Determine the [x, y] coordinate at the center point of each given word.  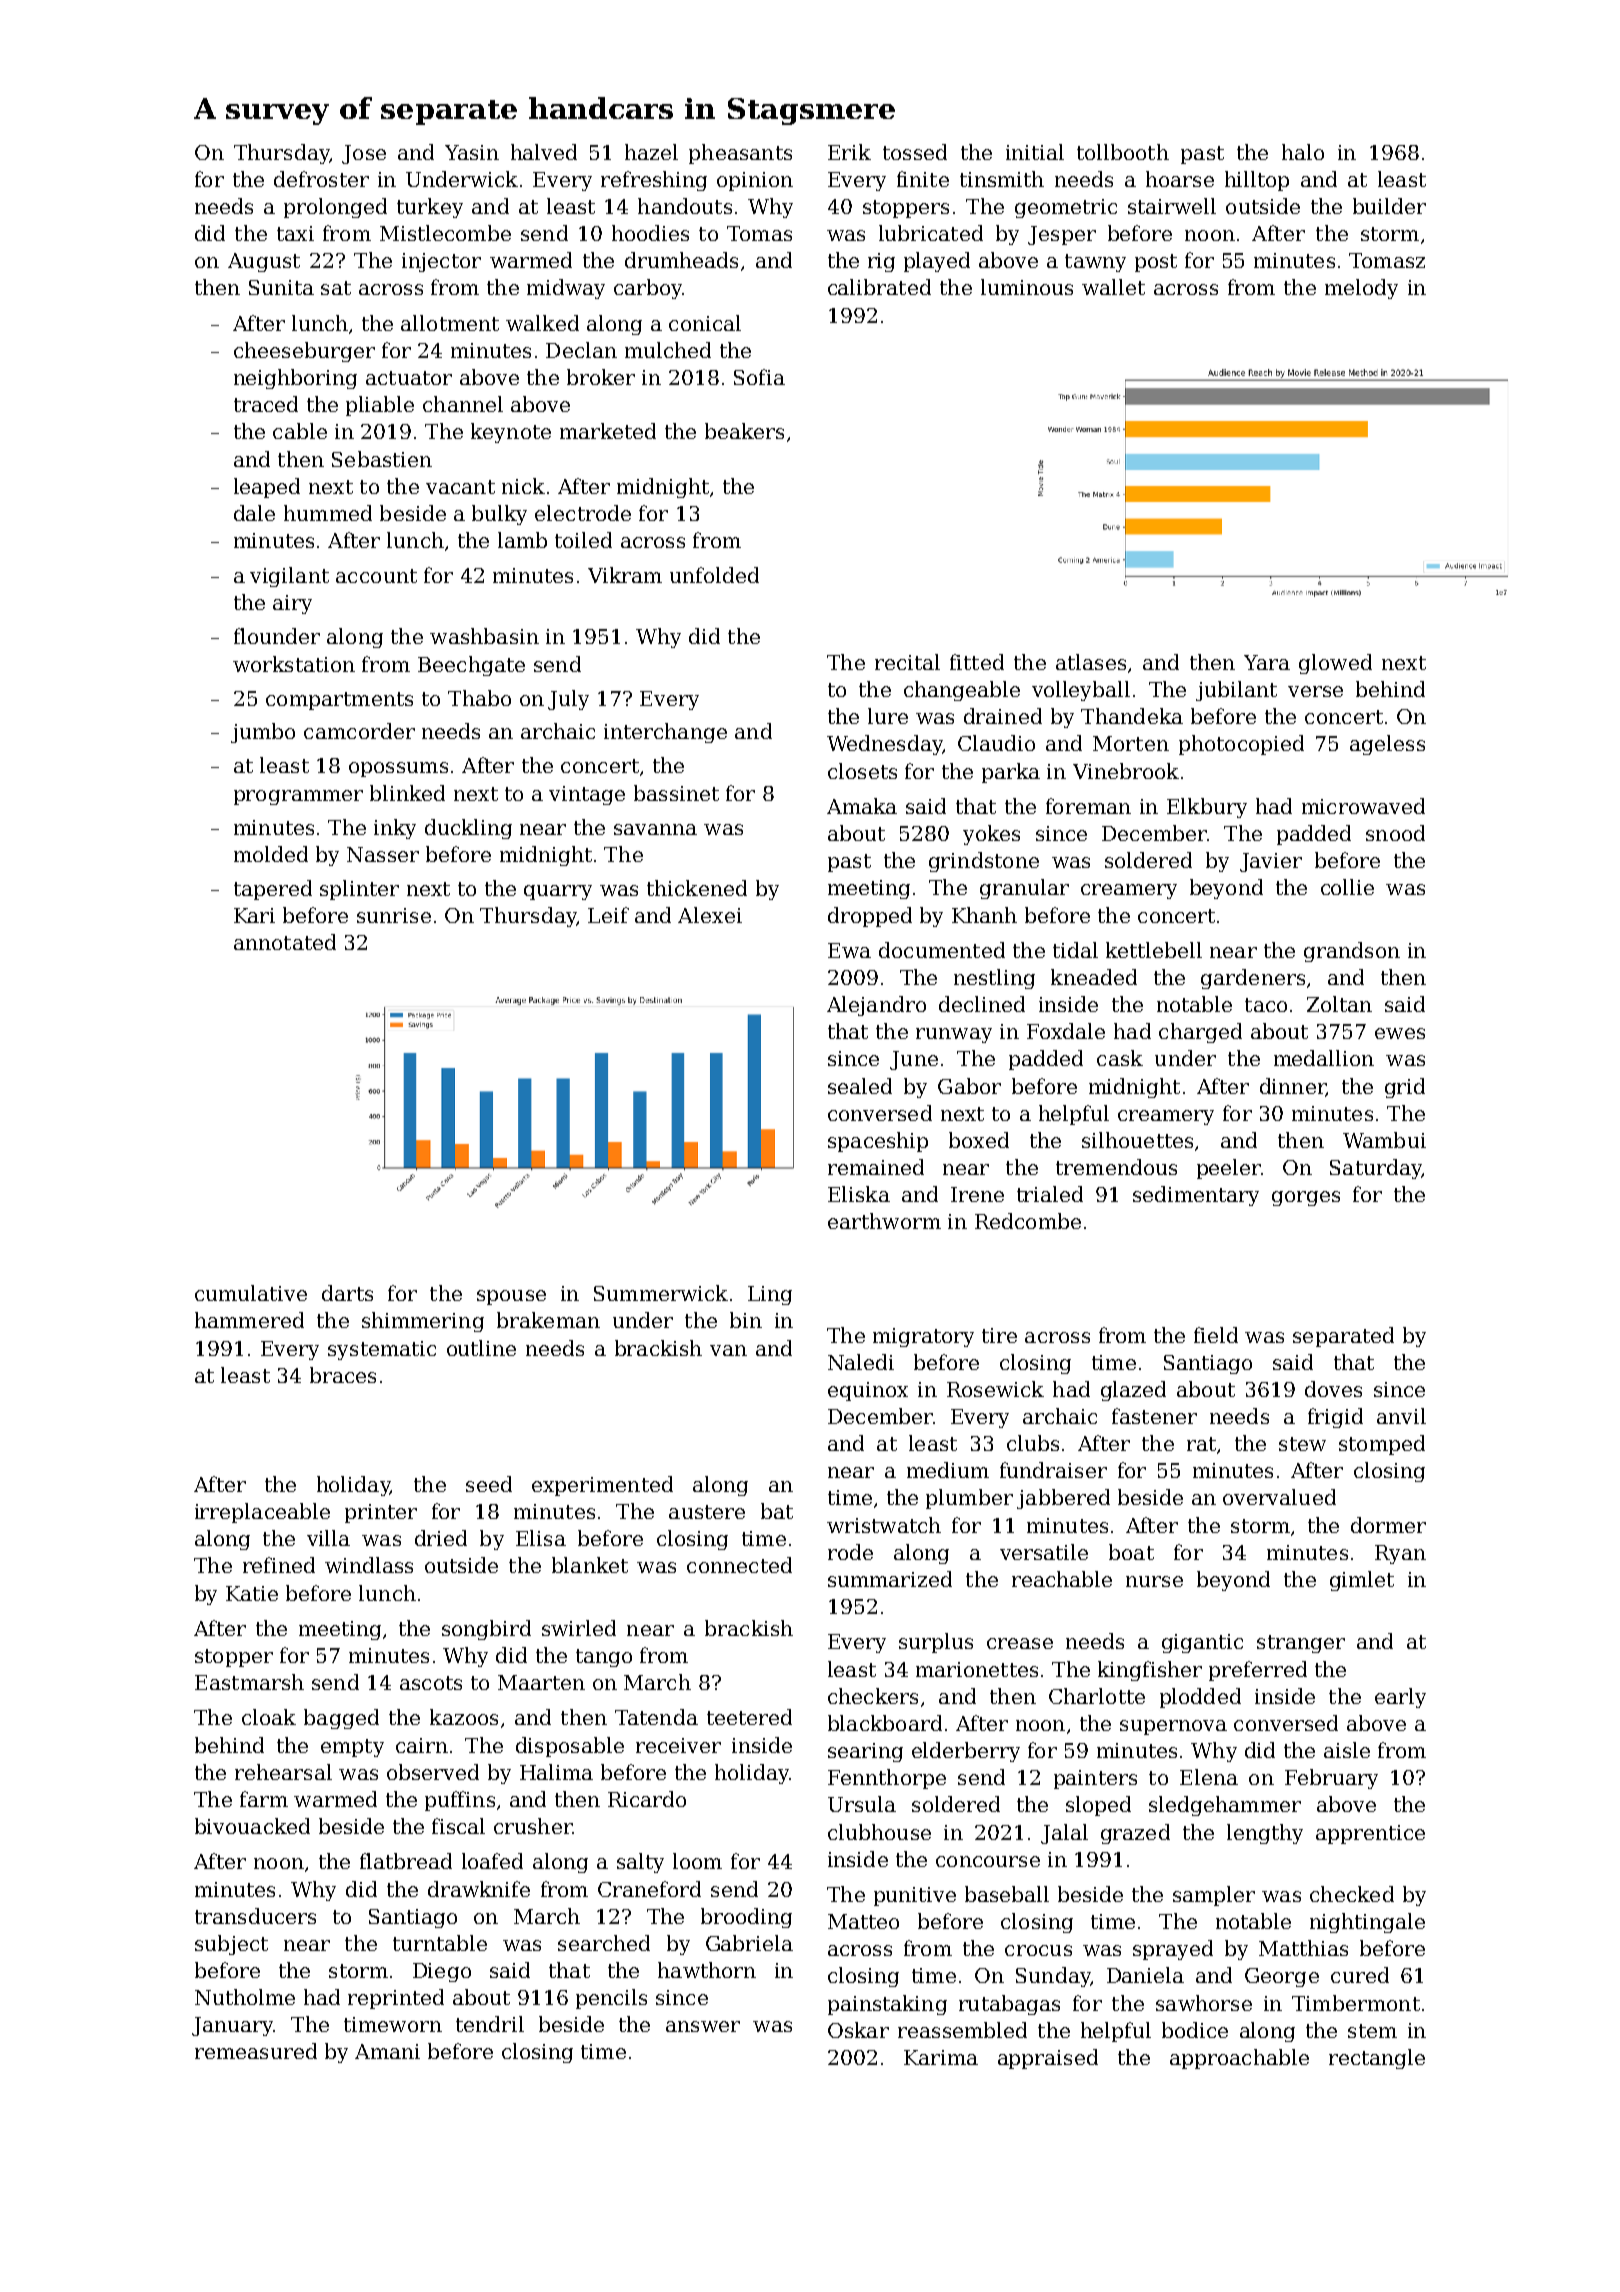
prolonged [335, 208]
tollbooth [1123, 152]
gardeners [1253, 979]
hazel [651, 152]
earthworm [884, 1221]
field [1216, 1335]
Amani [387, 2051]
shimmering [423, 1322]
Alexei [710, 915]
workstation [294, 664]
